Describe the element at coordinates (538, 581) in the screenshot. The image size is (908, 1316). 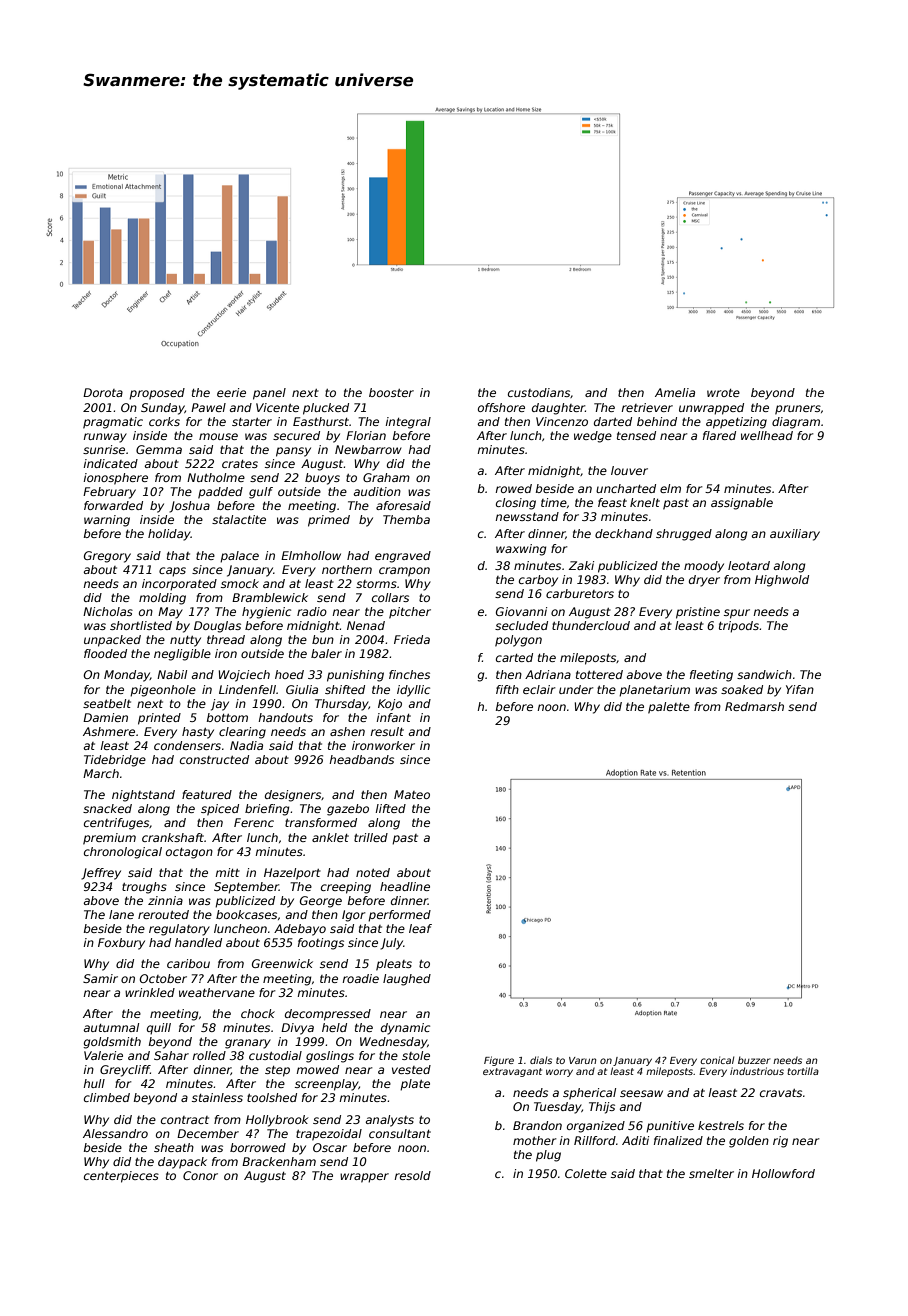
I see `carboy` at that location.
